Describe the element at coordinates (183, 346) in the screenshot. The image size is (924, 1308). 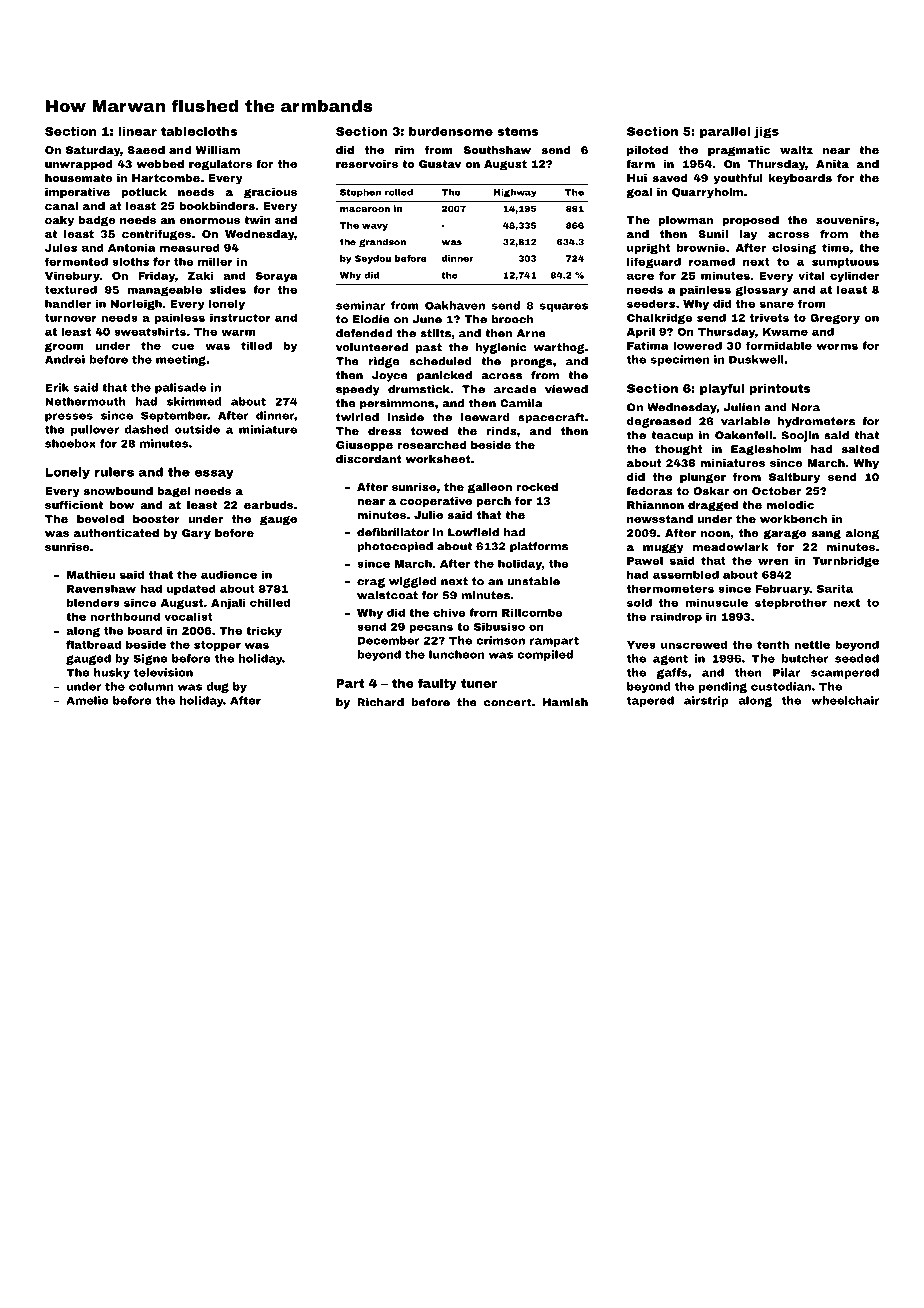
I see `cue` at that location.
